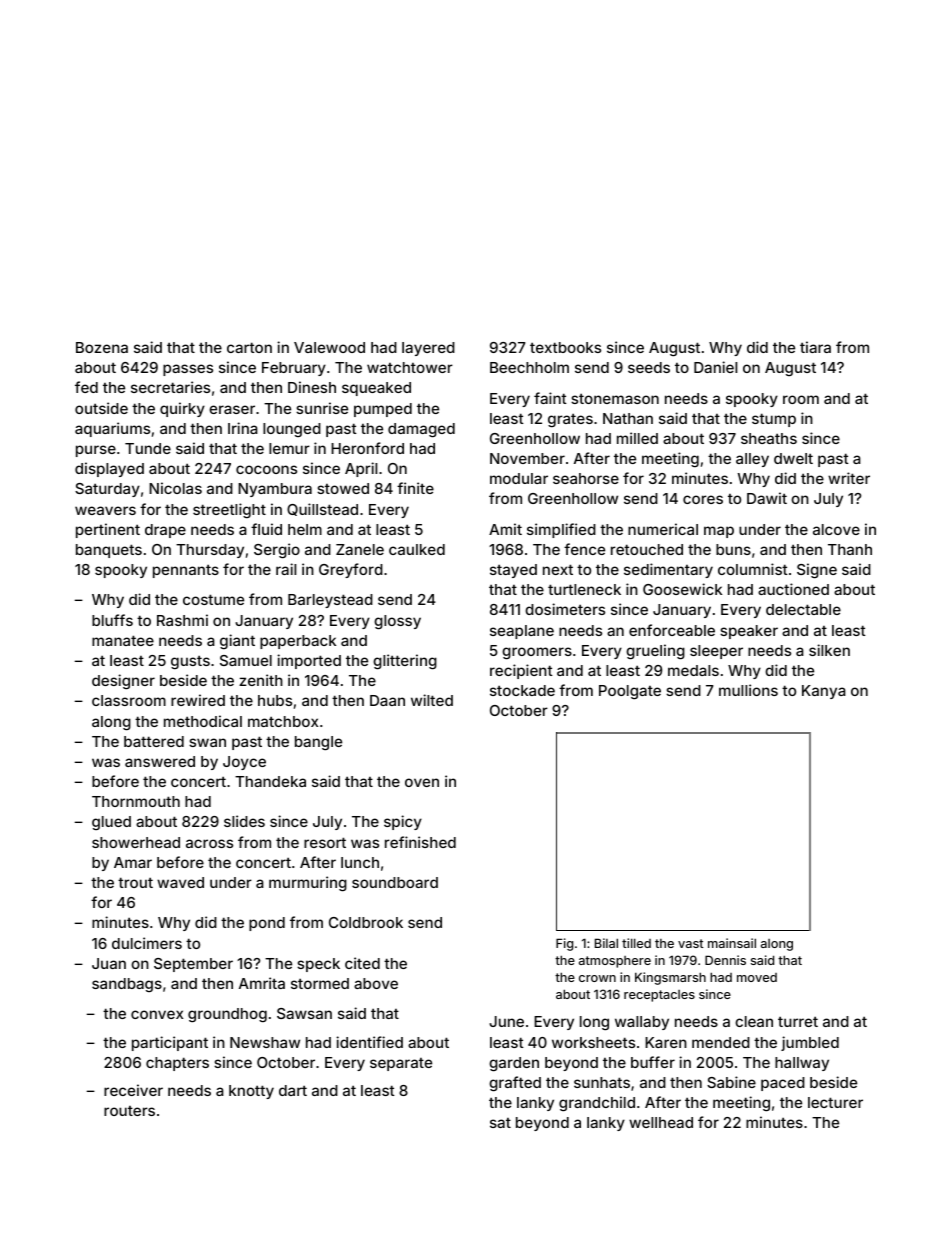 This image has width=952, height=1233. I want to click on refinished, so click(420, 842).
